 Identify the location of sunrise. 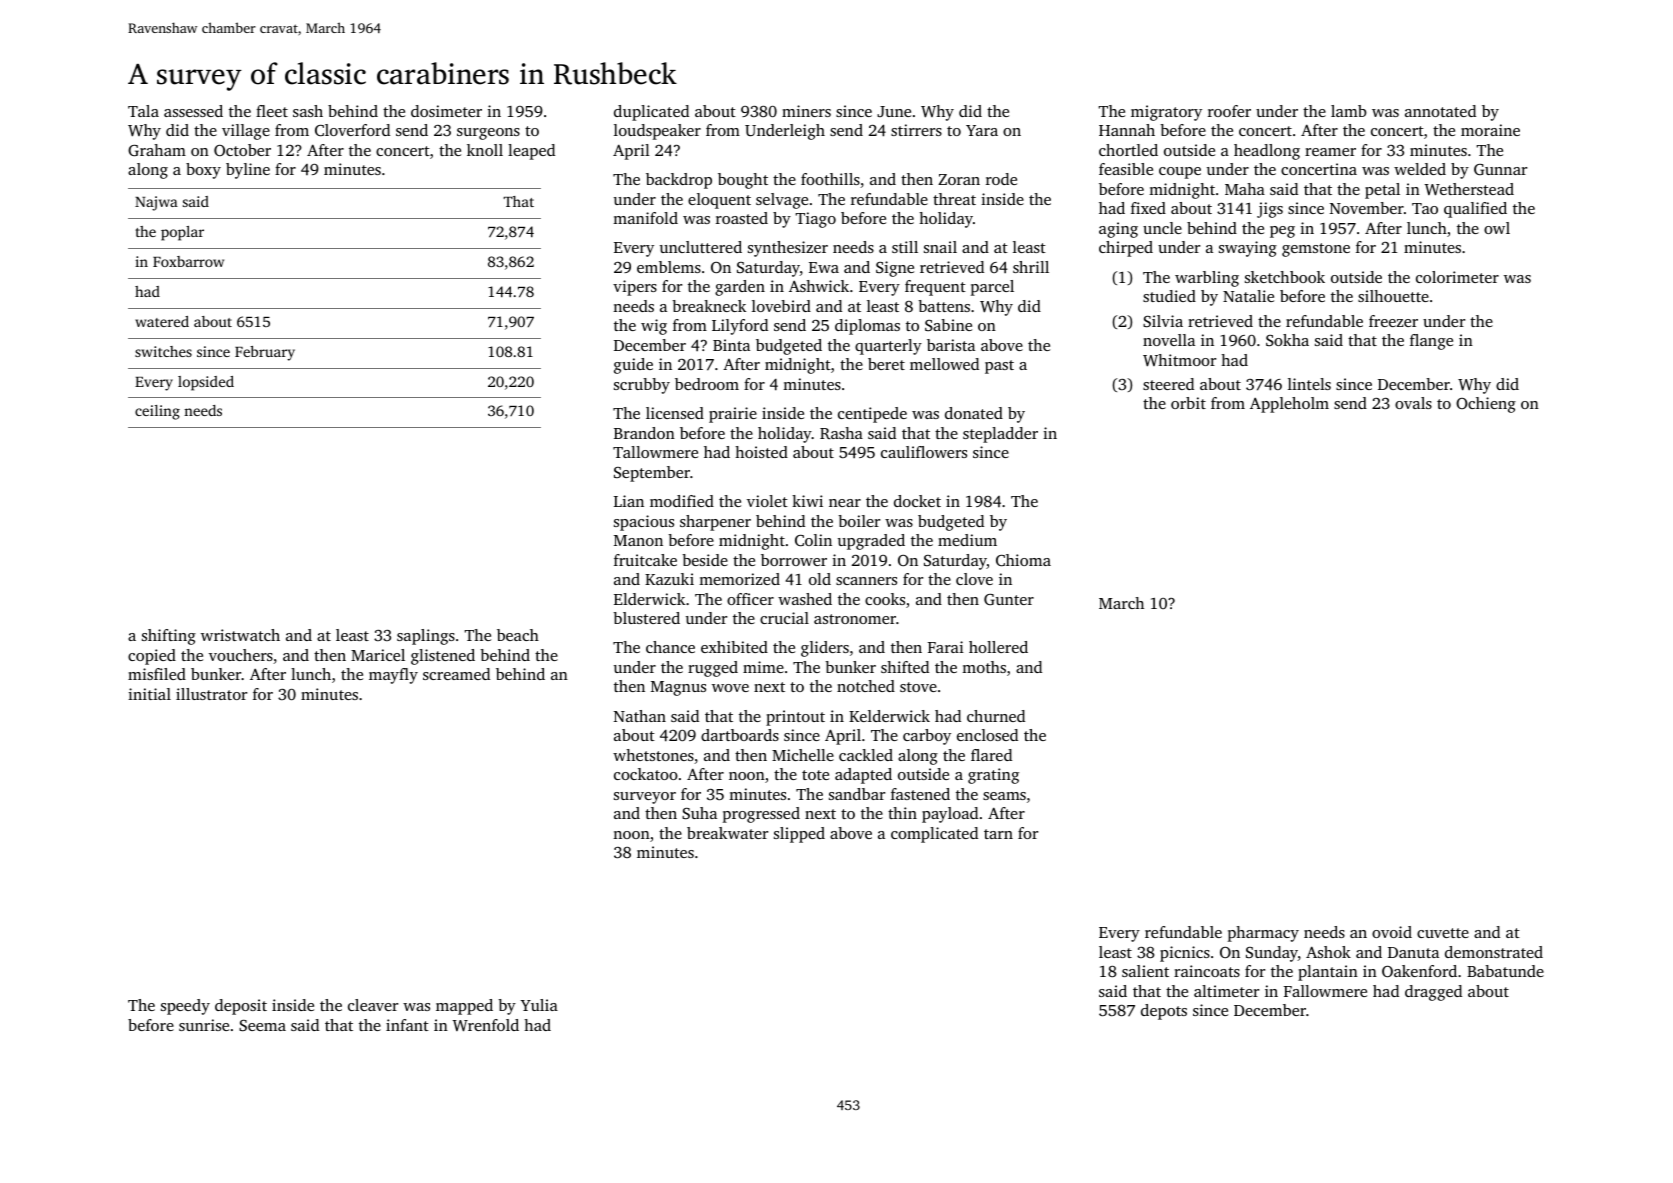
(204, 1025).
